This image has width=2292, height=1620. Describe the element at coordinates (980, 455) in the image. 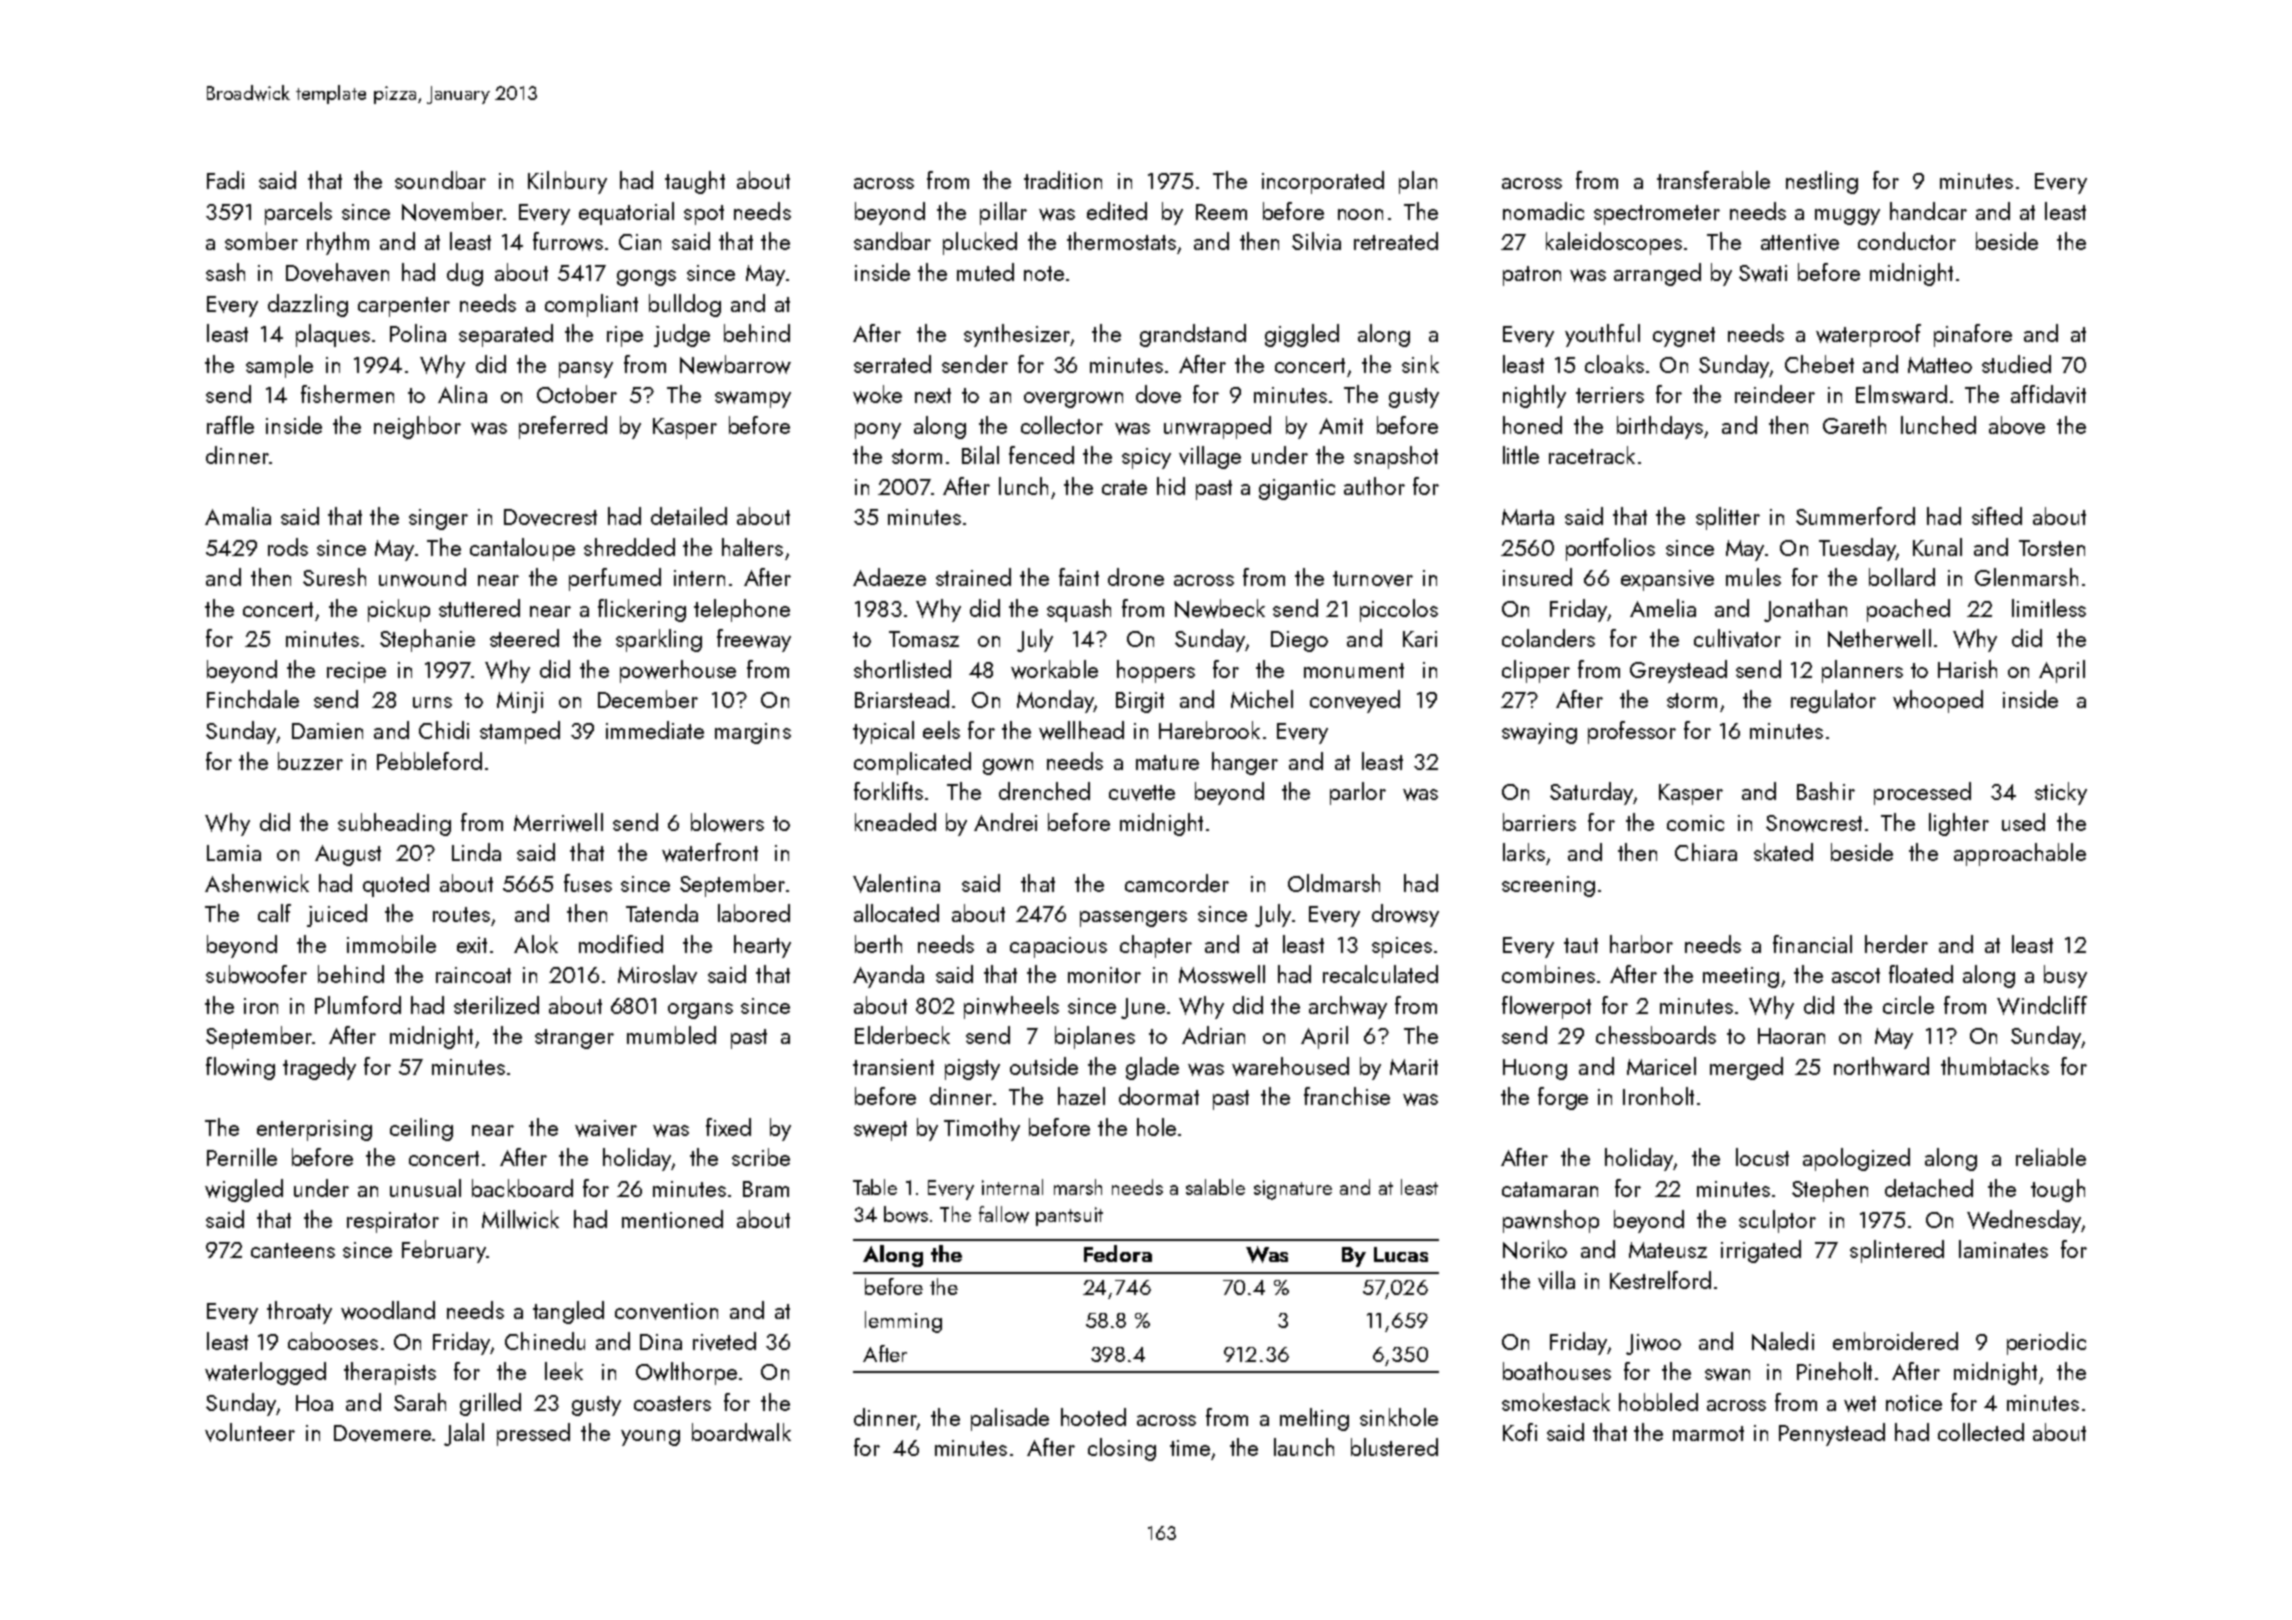

I see `Bilal` at that location.
